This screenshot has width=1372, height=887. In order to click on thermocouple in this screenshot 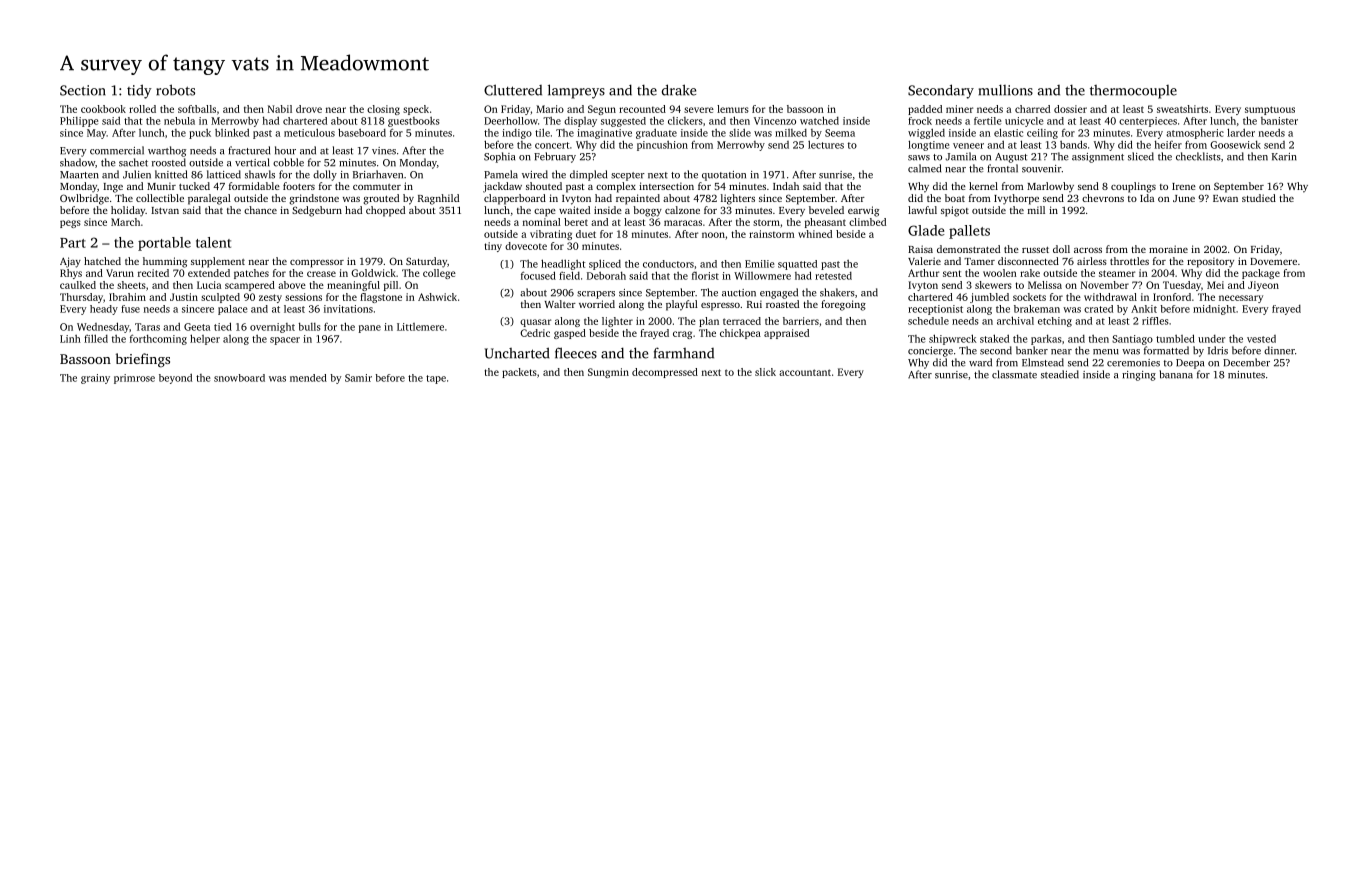, I will do `click(1133, 92)`.
